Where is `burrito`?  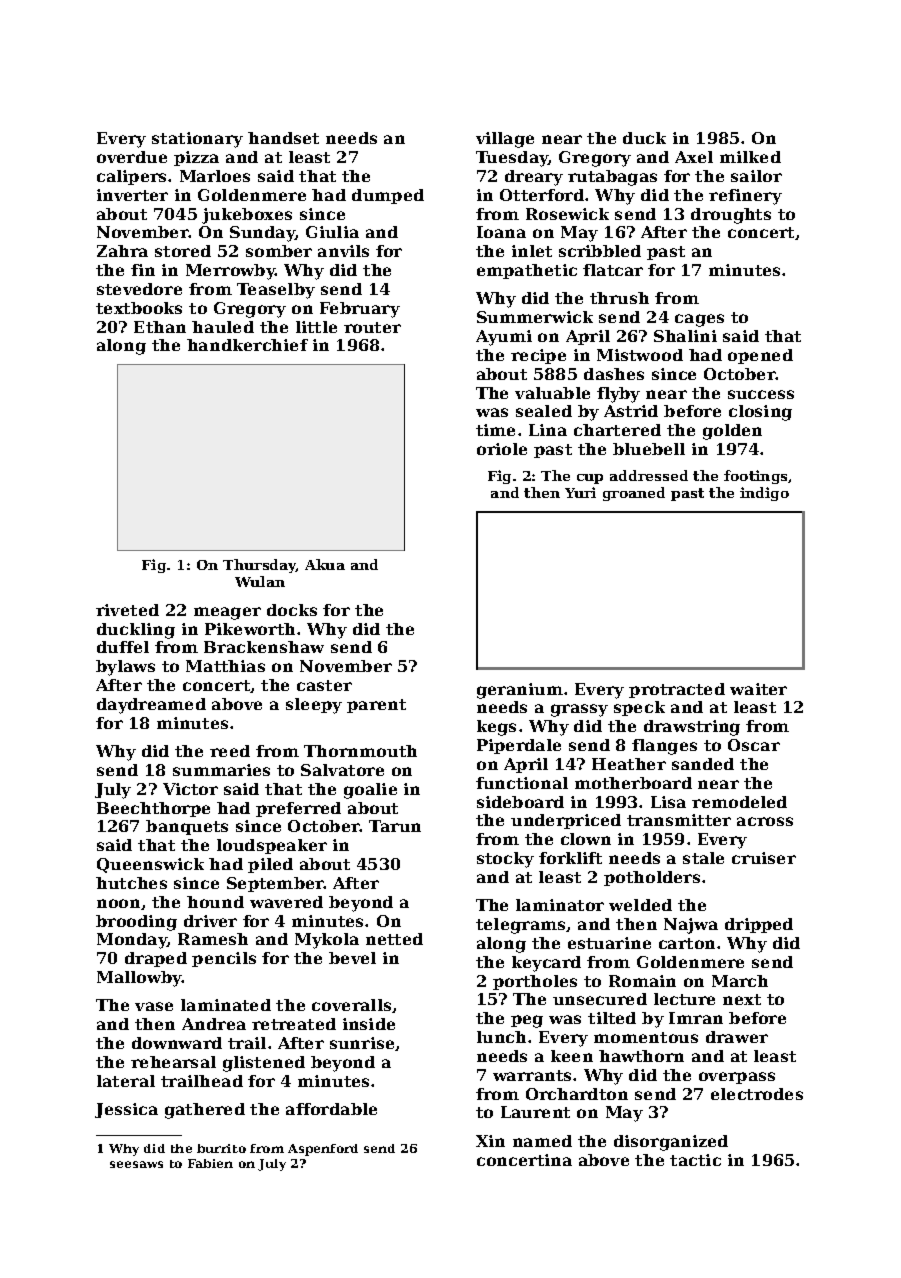
burrito is located at coordinates (221, 1148).
